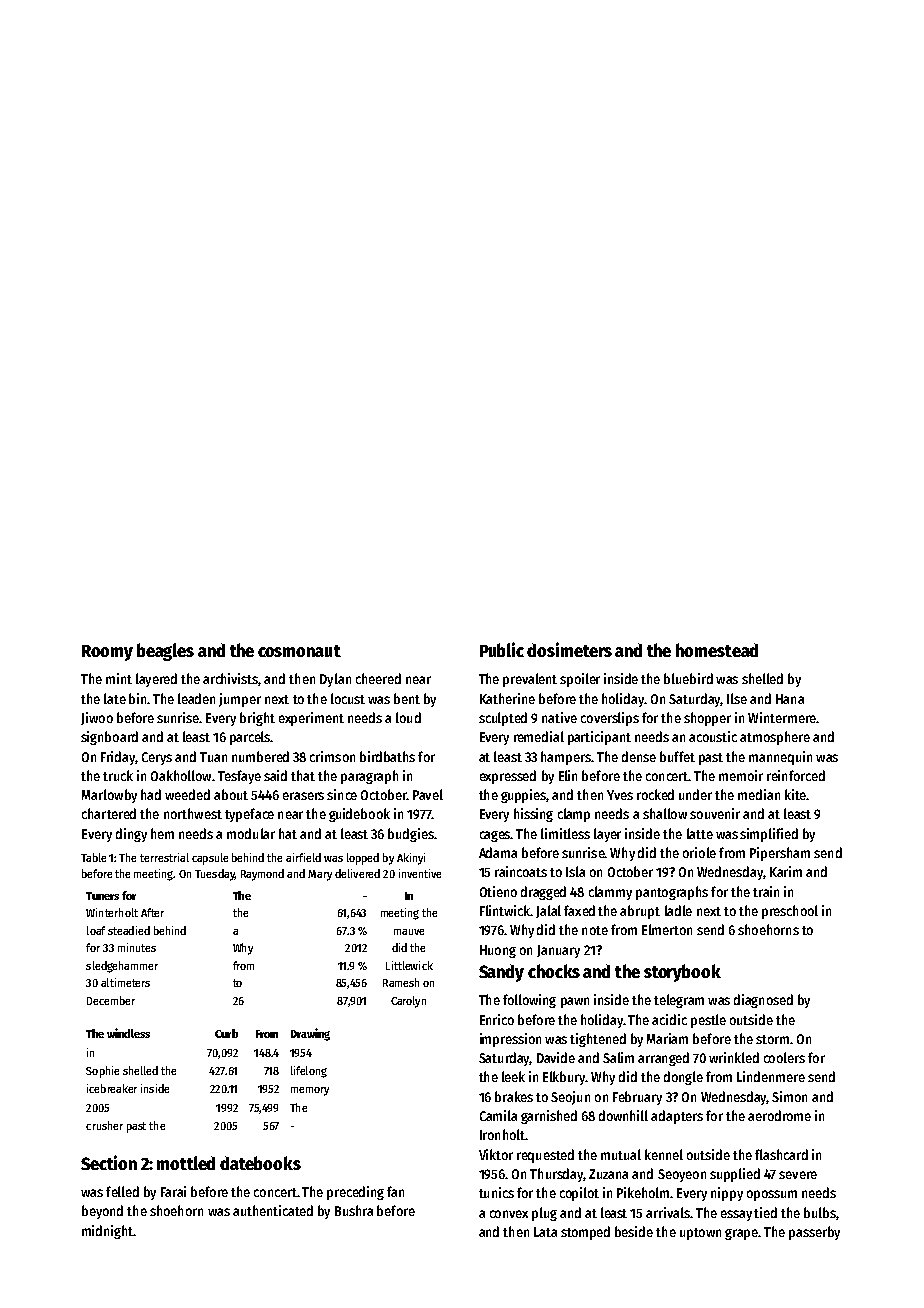  I want to click on Jalal, so click(548, 911).
